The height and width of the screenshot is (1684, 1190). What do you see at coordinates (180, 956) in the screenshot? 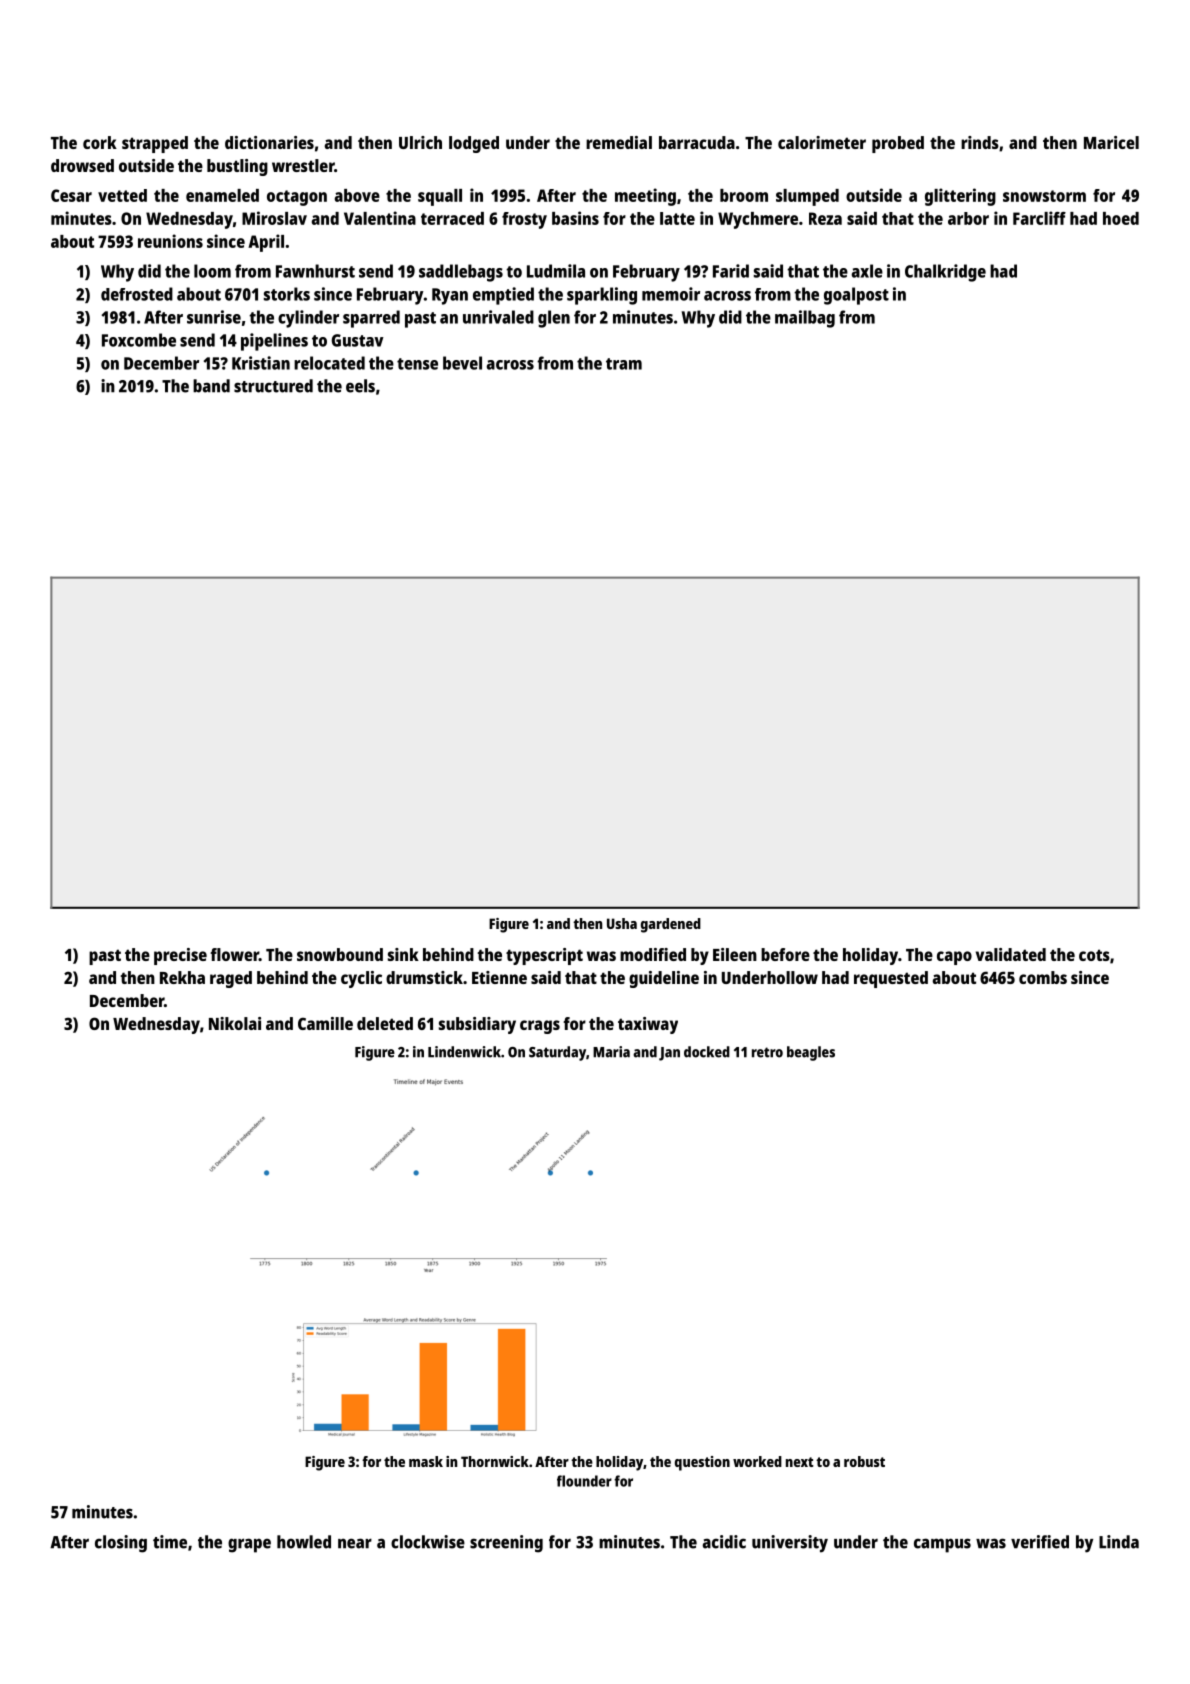
I see `precise` at bounding box center [180, 956].
